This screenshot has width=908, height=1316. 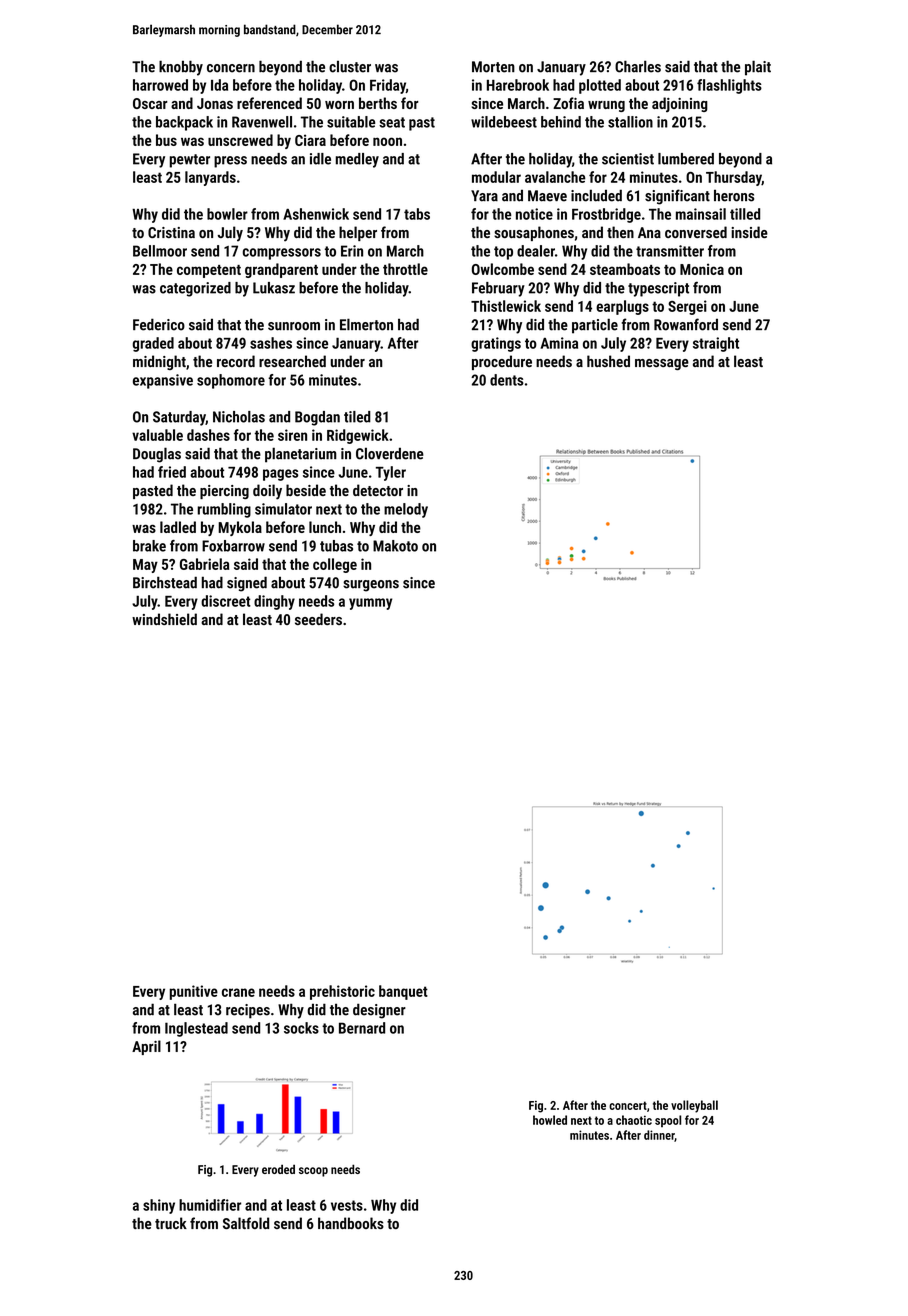 I want to click on yummy, so click(x=370, y=604).
